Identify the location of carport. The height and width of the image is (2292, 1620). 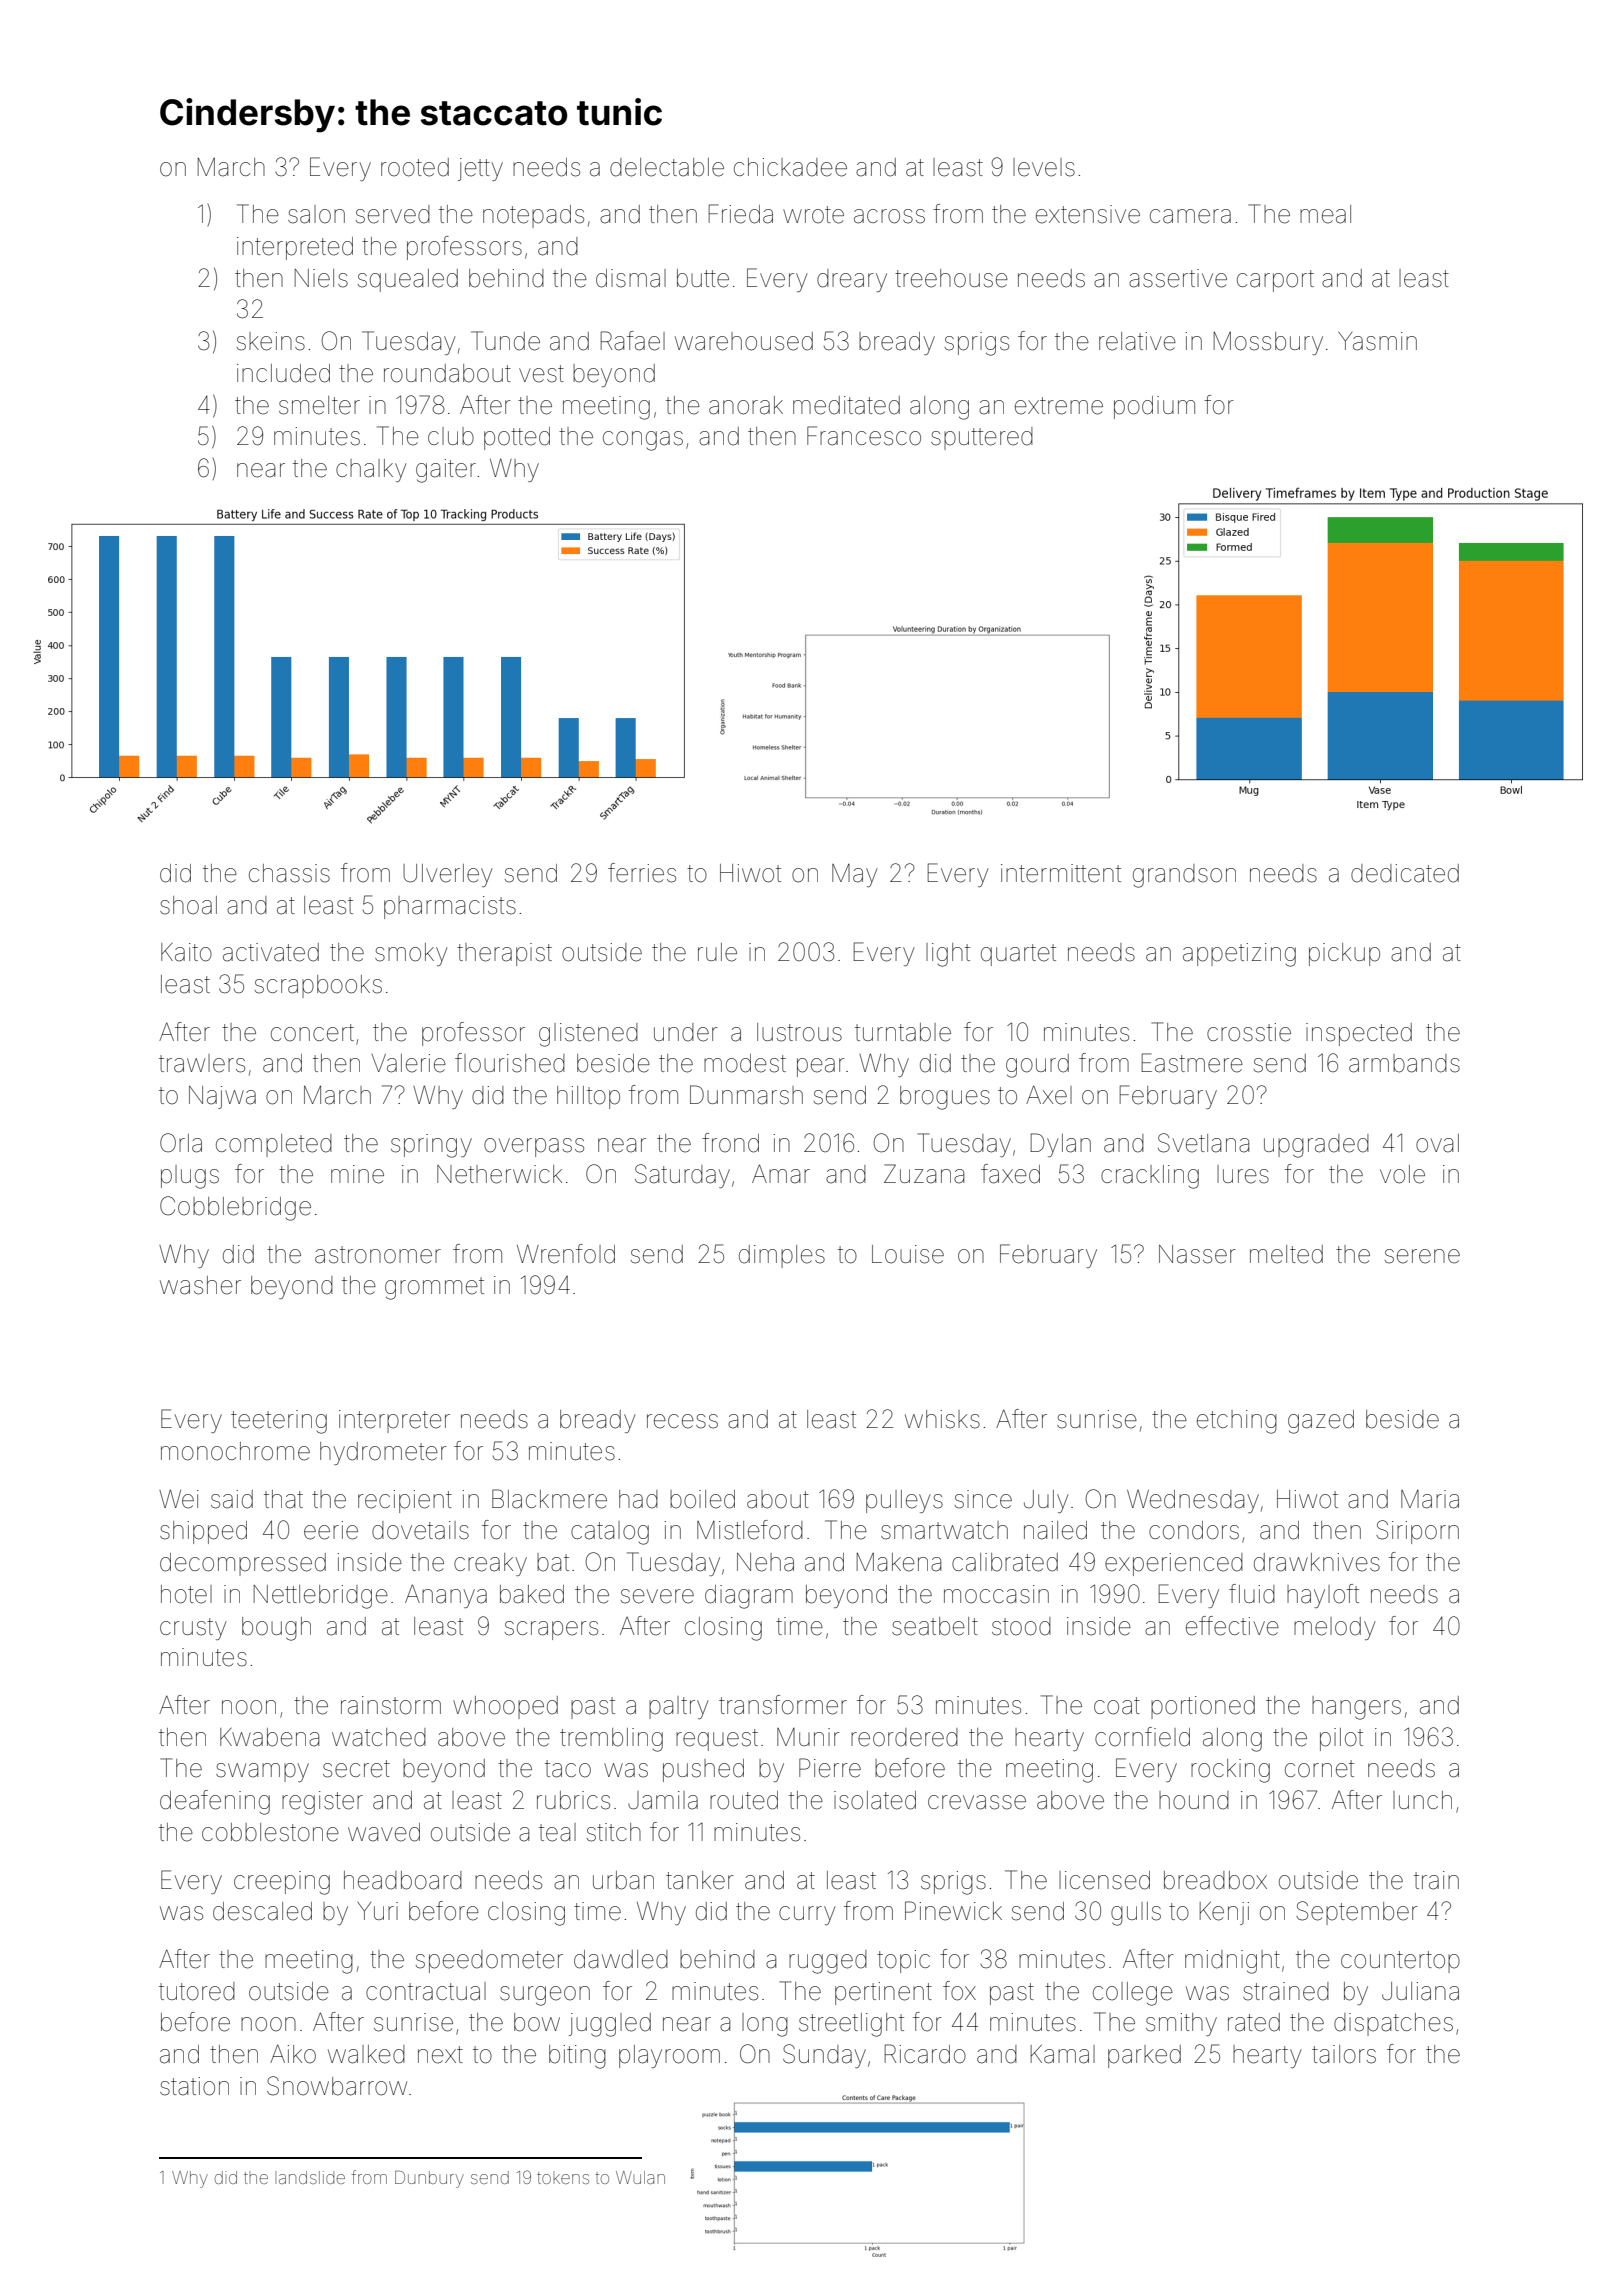
(1275, 281).
